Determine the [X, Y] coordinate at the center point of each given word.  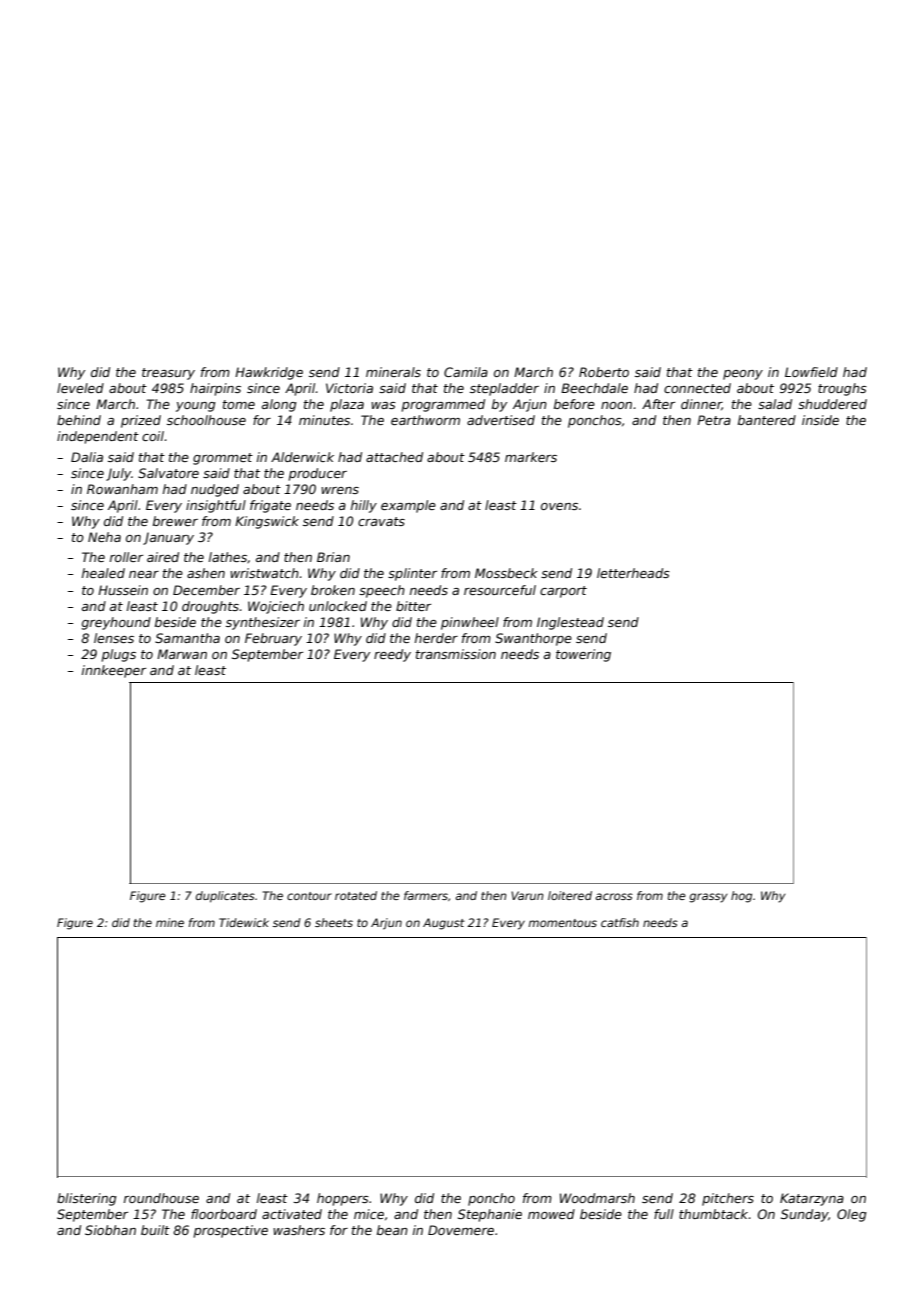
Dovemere [461, 1230]
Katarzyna [812, 1199]
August [444, 924]
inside [820, 420]
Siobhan [110, 1230]
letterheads [633, 573]
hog [741, 897]
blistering [87, 1199]
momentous [562, 923]
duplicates [225, 897]
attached [394, 457]
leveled [80, 388]
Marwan [182, 654]
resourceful [500, 590]
